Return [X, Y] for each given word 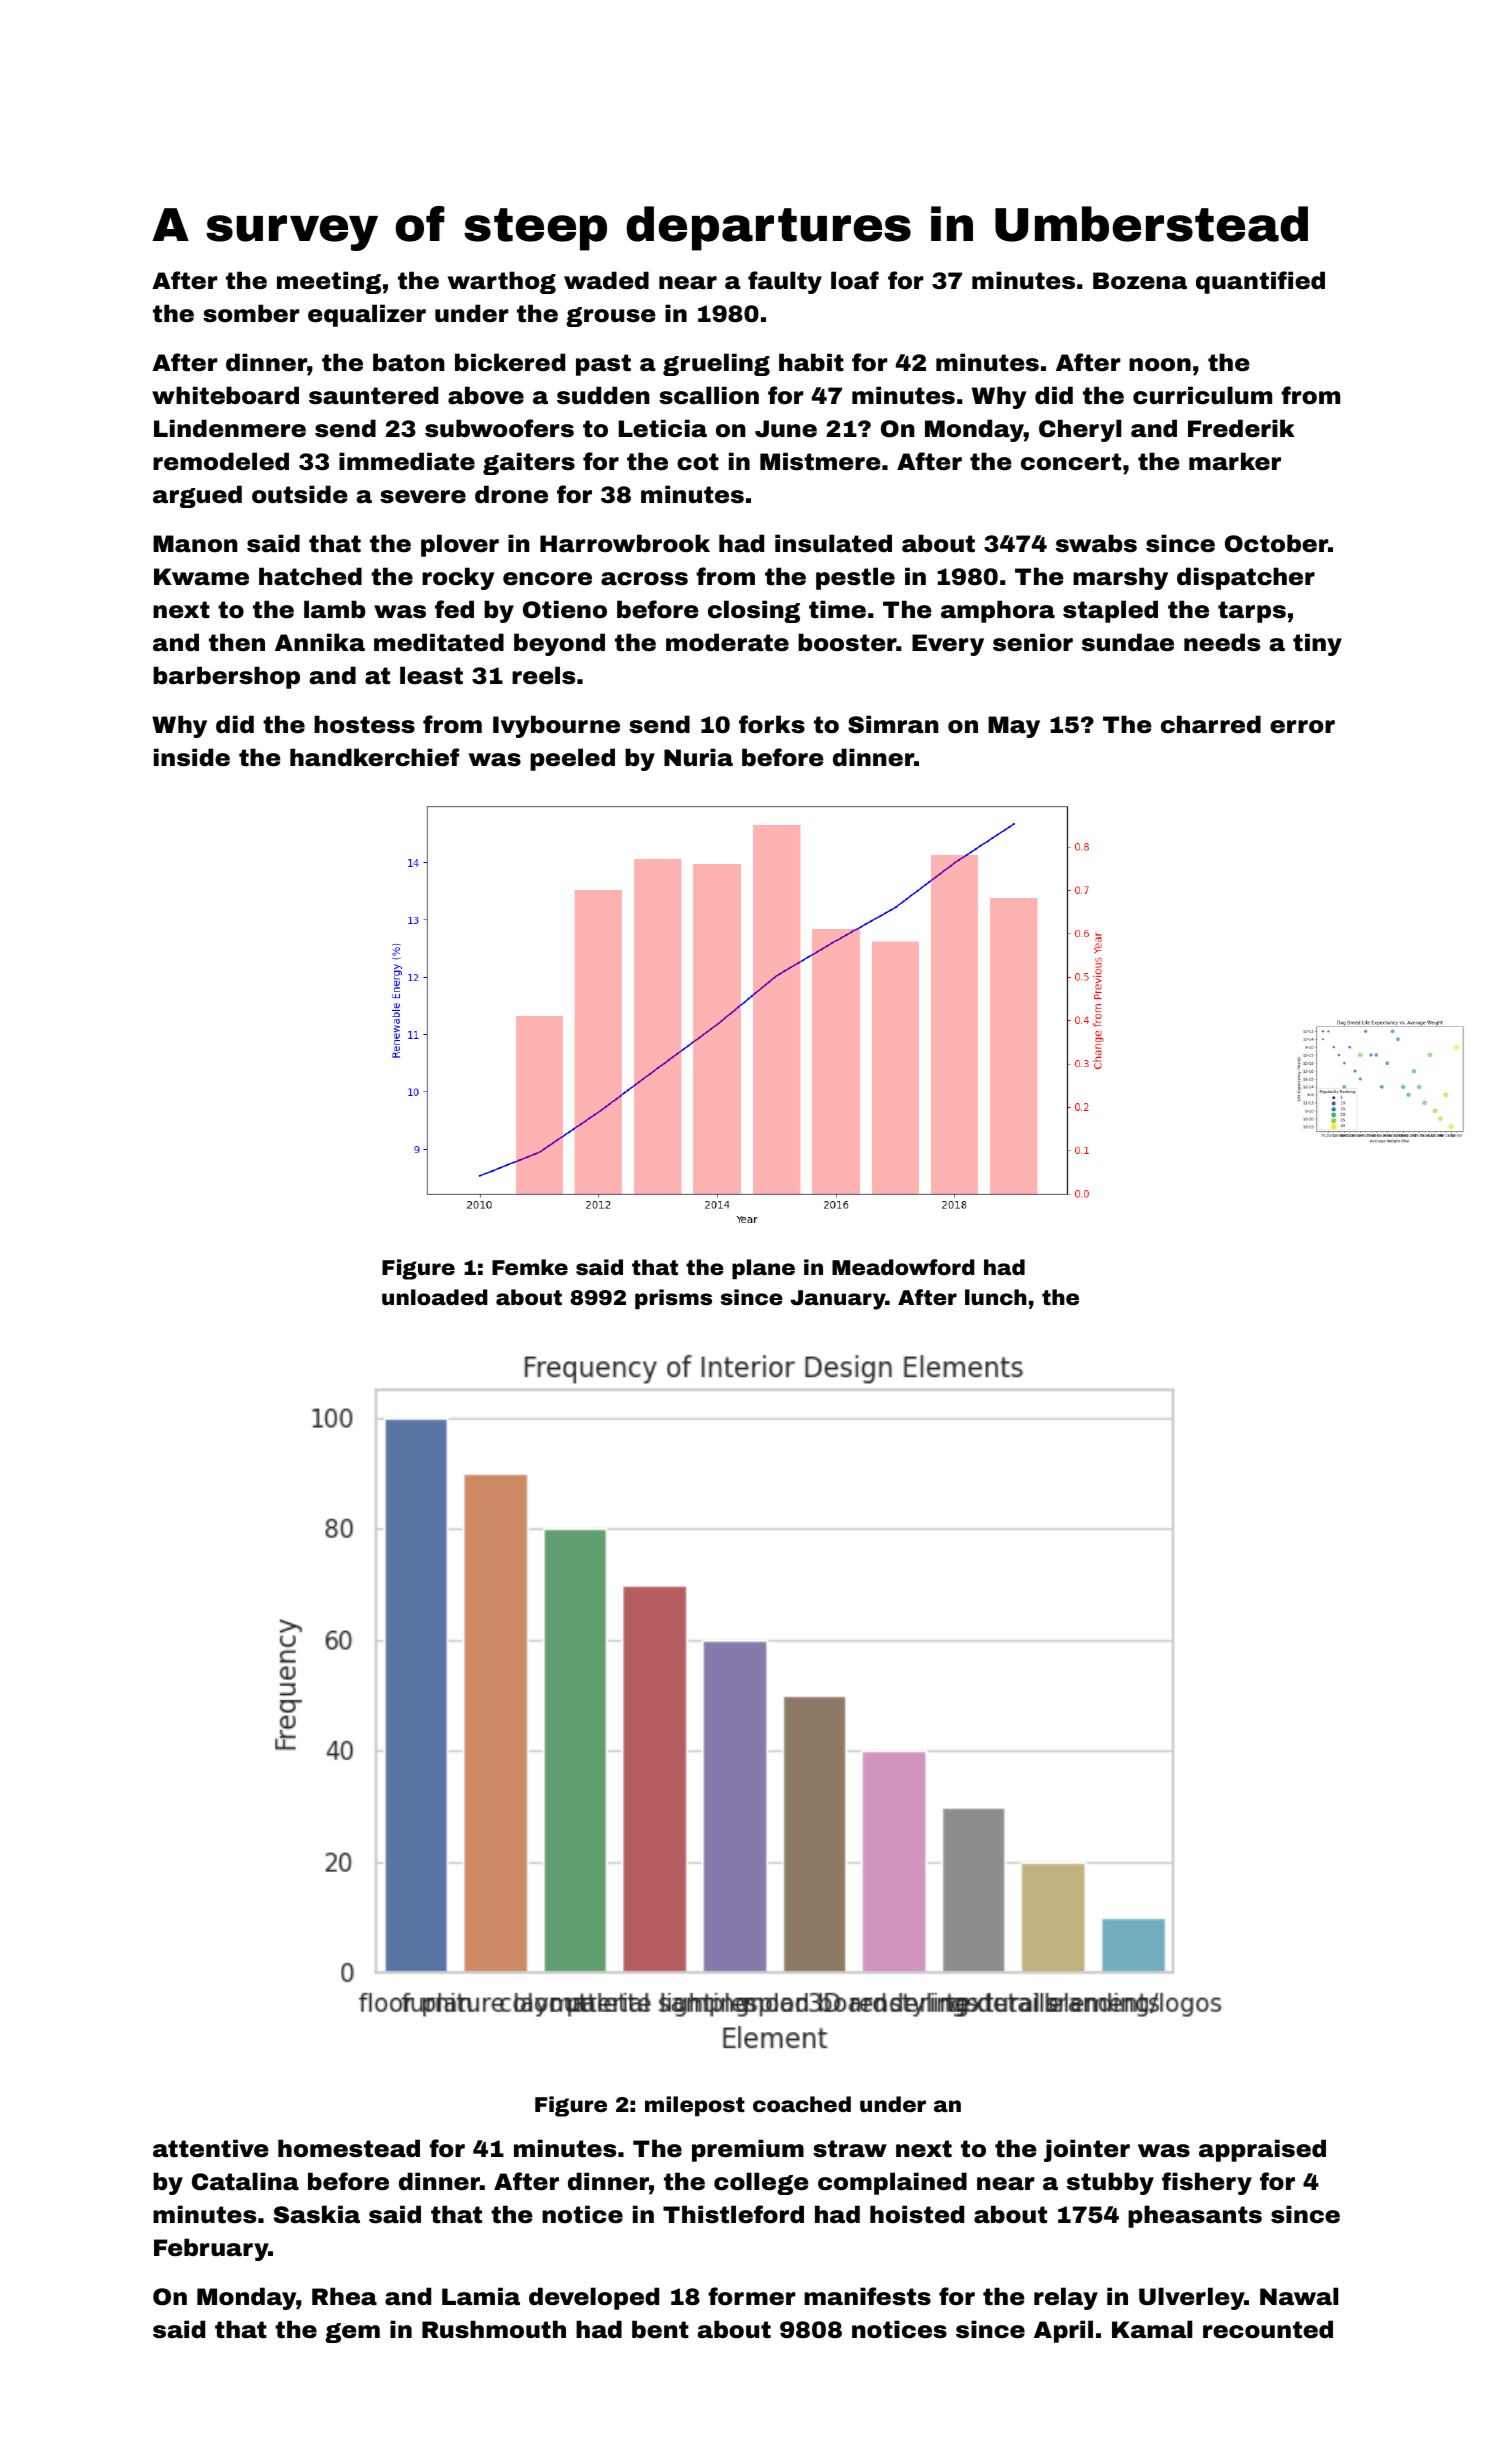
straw [850, 2149]
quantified [1260, 282]
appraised [1262, 2150]
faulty [785, 282]
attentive [211, 2148]
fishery [1207, 2183]
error [1302, 727]
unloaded [435, 1297]
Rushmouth [494, 2329]
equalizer [367, 315]
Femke [530, 1267]
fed [454, 609]
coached [802, 2104]
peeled [572, 759]
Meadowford [903, 1267]
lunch [996, 1297]
